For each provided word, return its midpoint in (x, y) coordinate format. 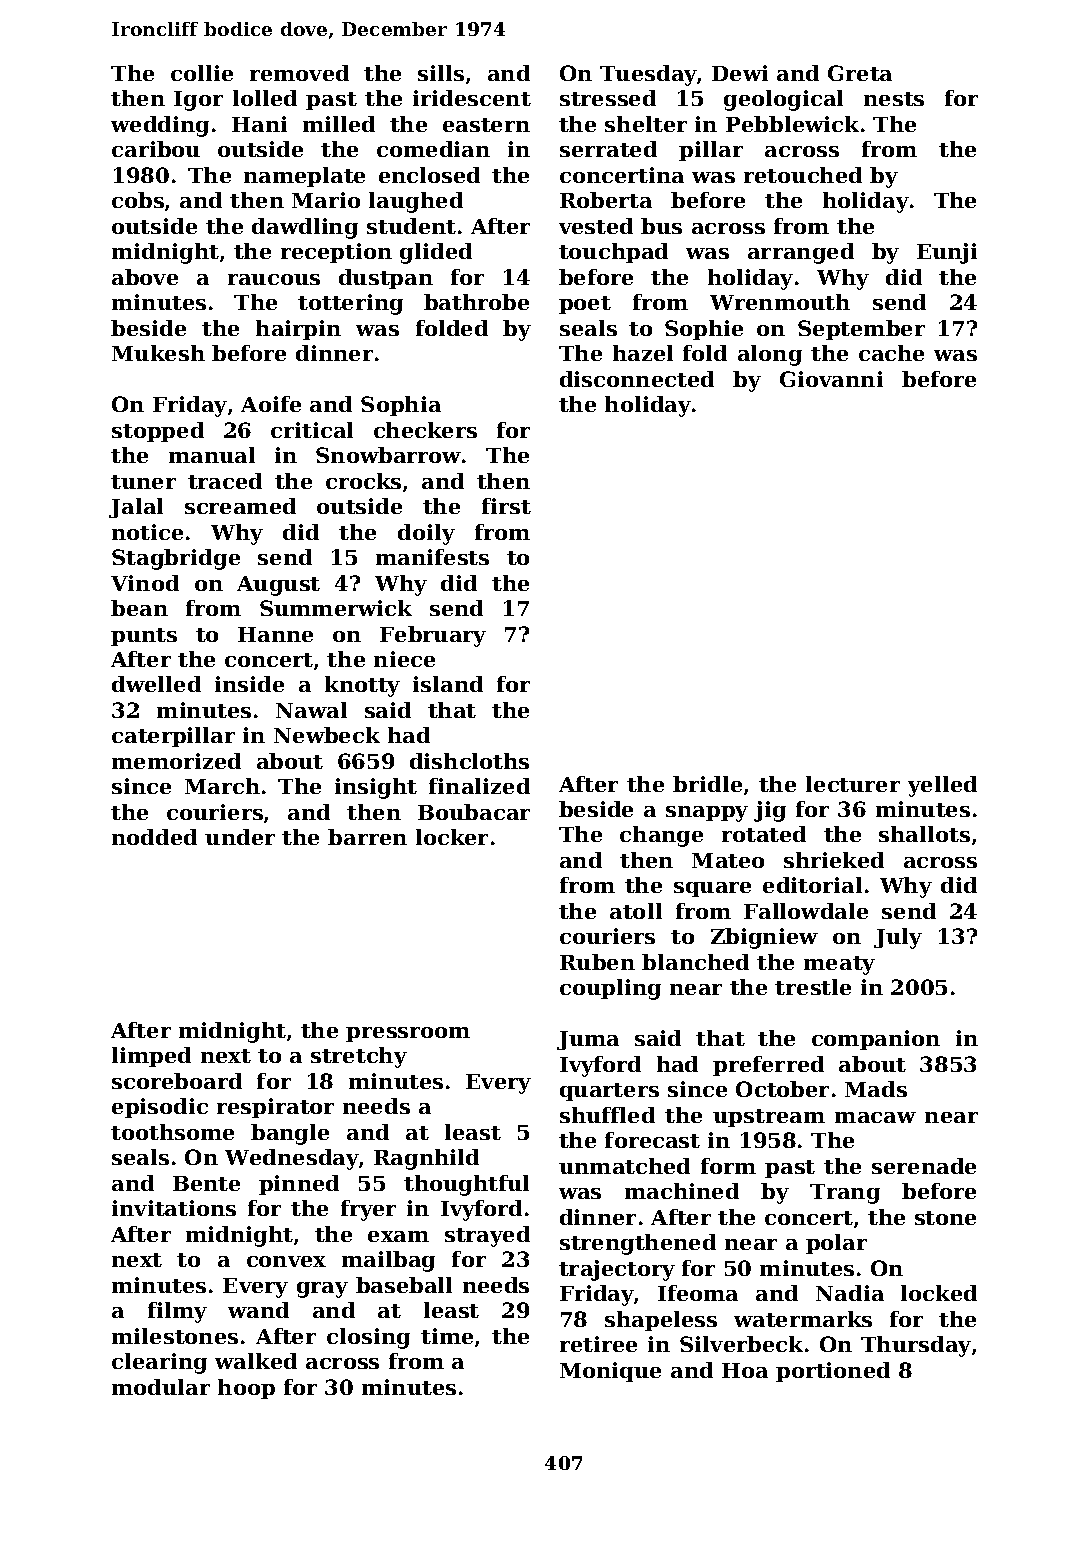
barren (367, 837)
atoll (636, 911)
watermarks (803, 1319)
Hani (259, 124)
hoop (246, 1389)
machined (682, 1191)
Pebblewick (792, 124)
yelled (942, 786)
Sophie (704, 330)
